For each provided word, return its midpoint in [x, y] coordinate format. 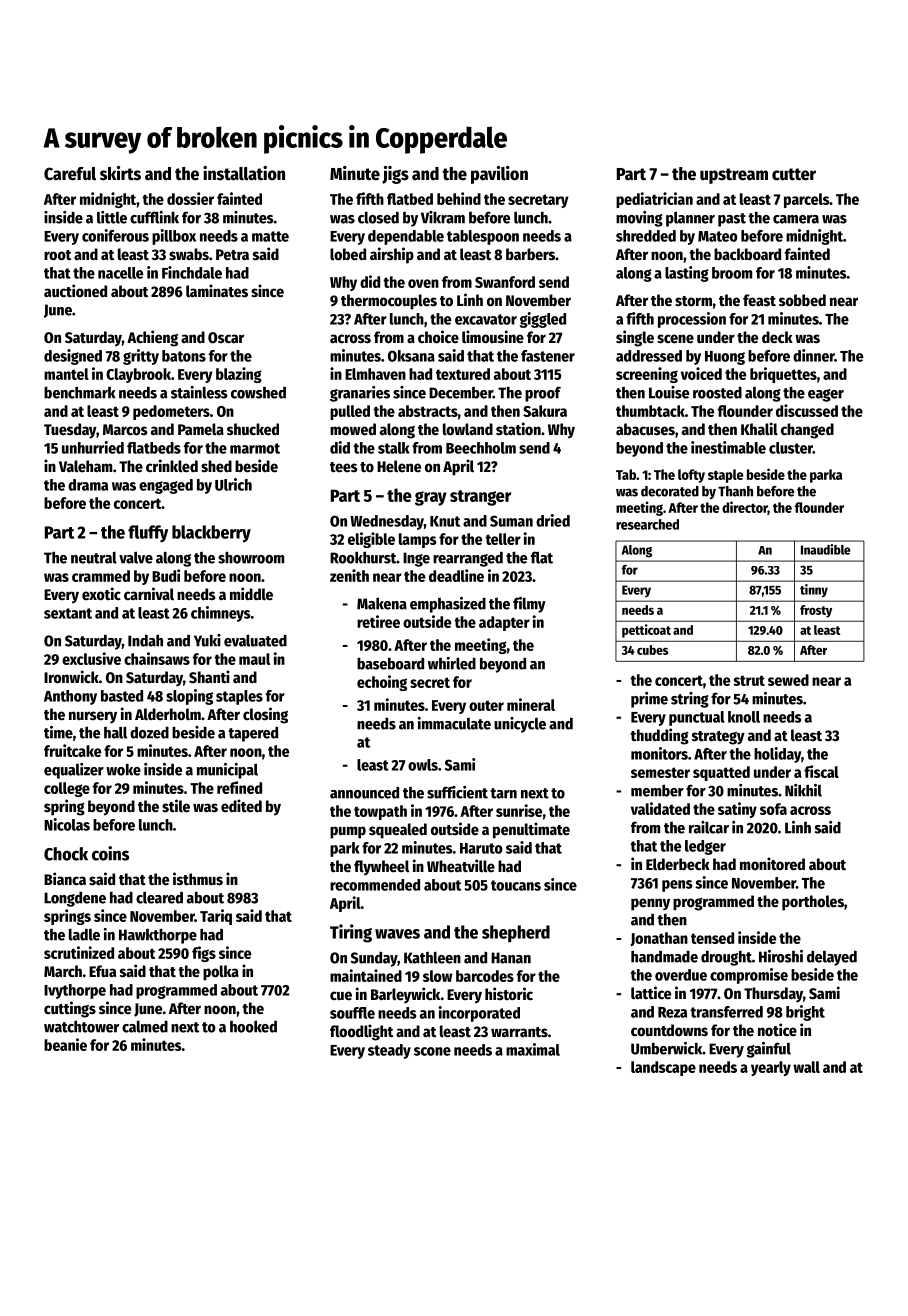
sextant [68, 613]
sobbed [802, 300]
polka [221, 973]
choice [438, 337]
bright [805, 1013]
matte [270, 236]
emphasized [448, 605]
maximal [533, 1049]
